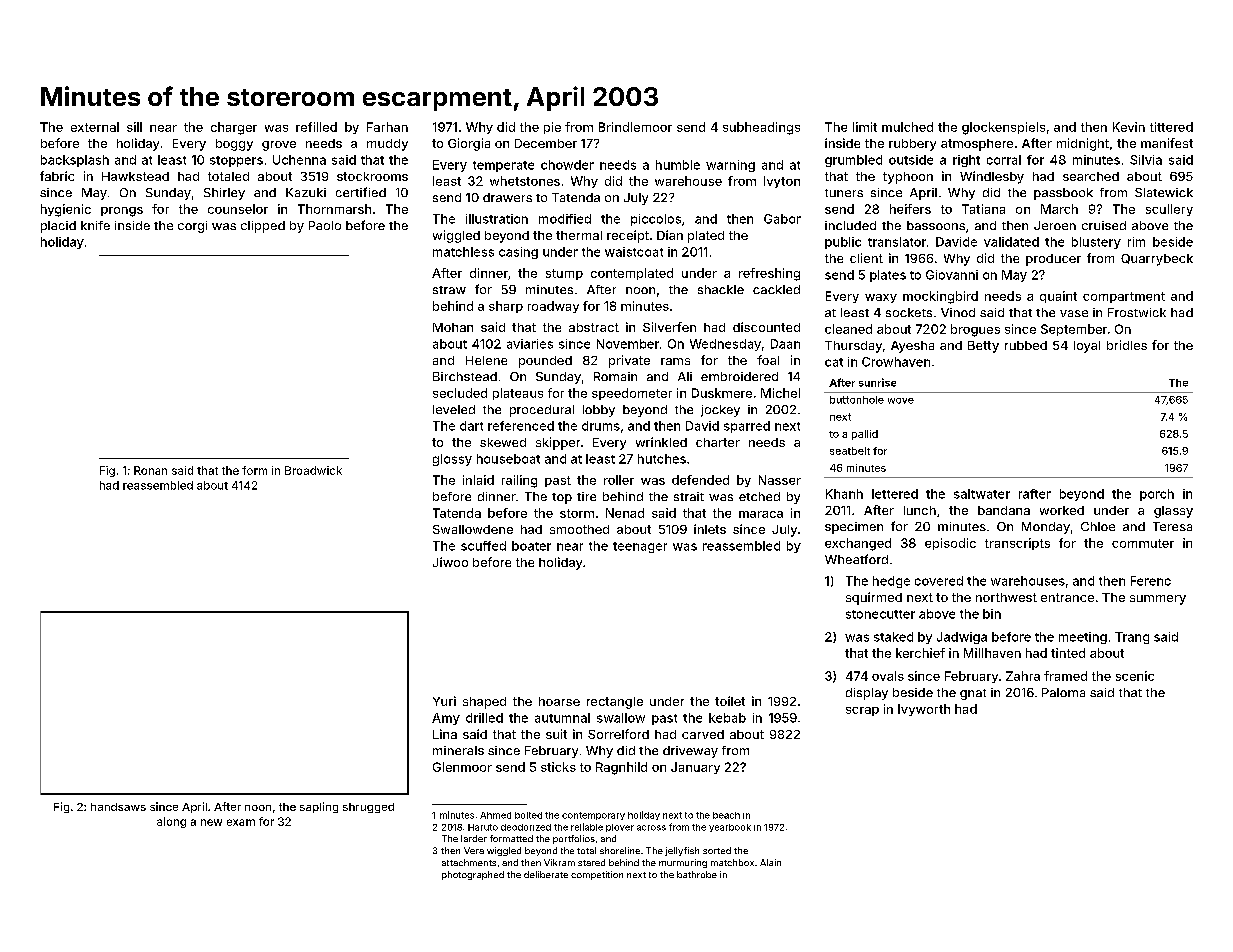 The width and height of the screenshot is (1233, 952). I want to click on subheadings, so click(761, 128).
